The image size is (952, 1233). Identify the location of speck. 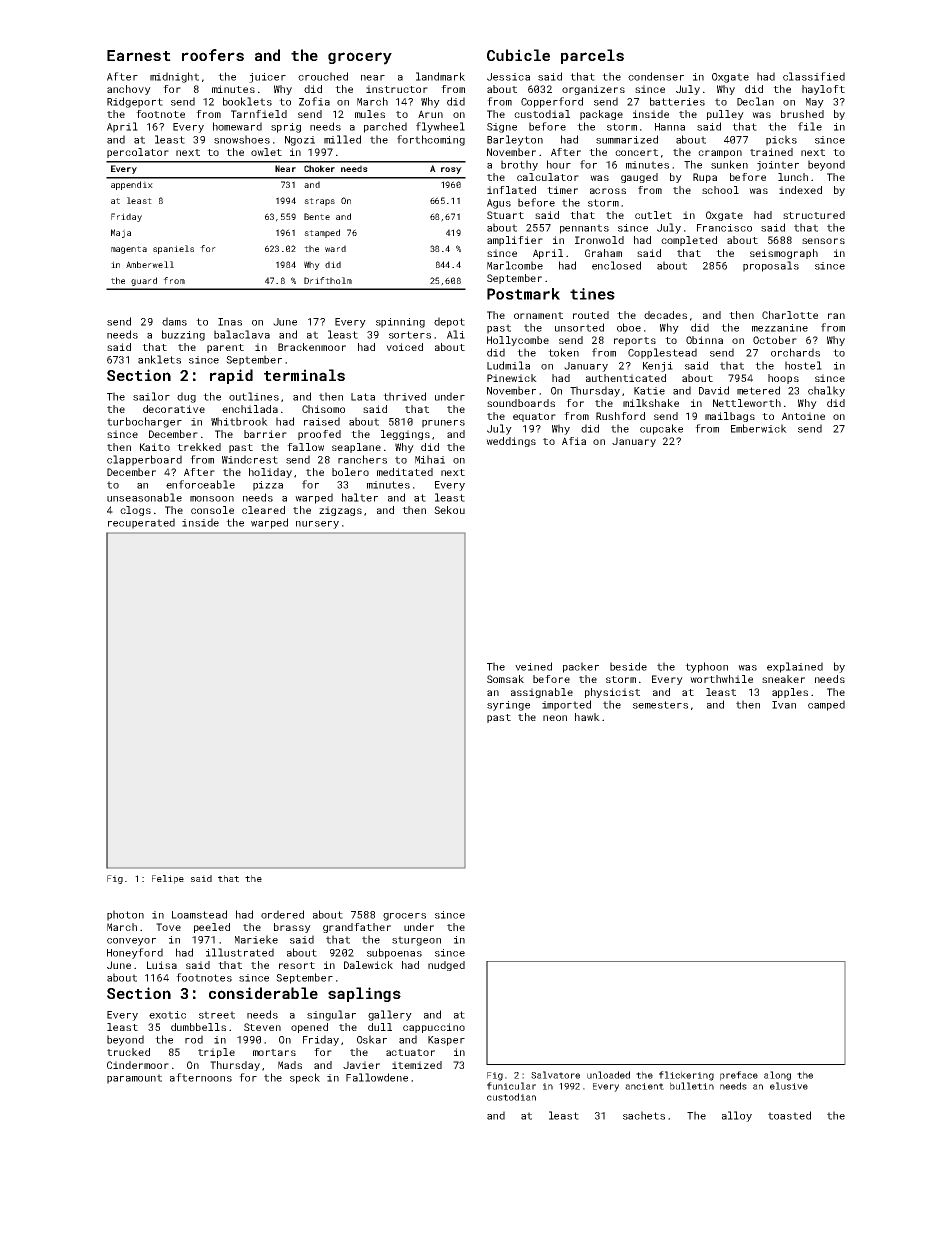
(305, 1078).
